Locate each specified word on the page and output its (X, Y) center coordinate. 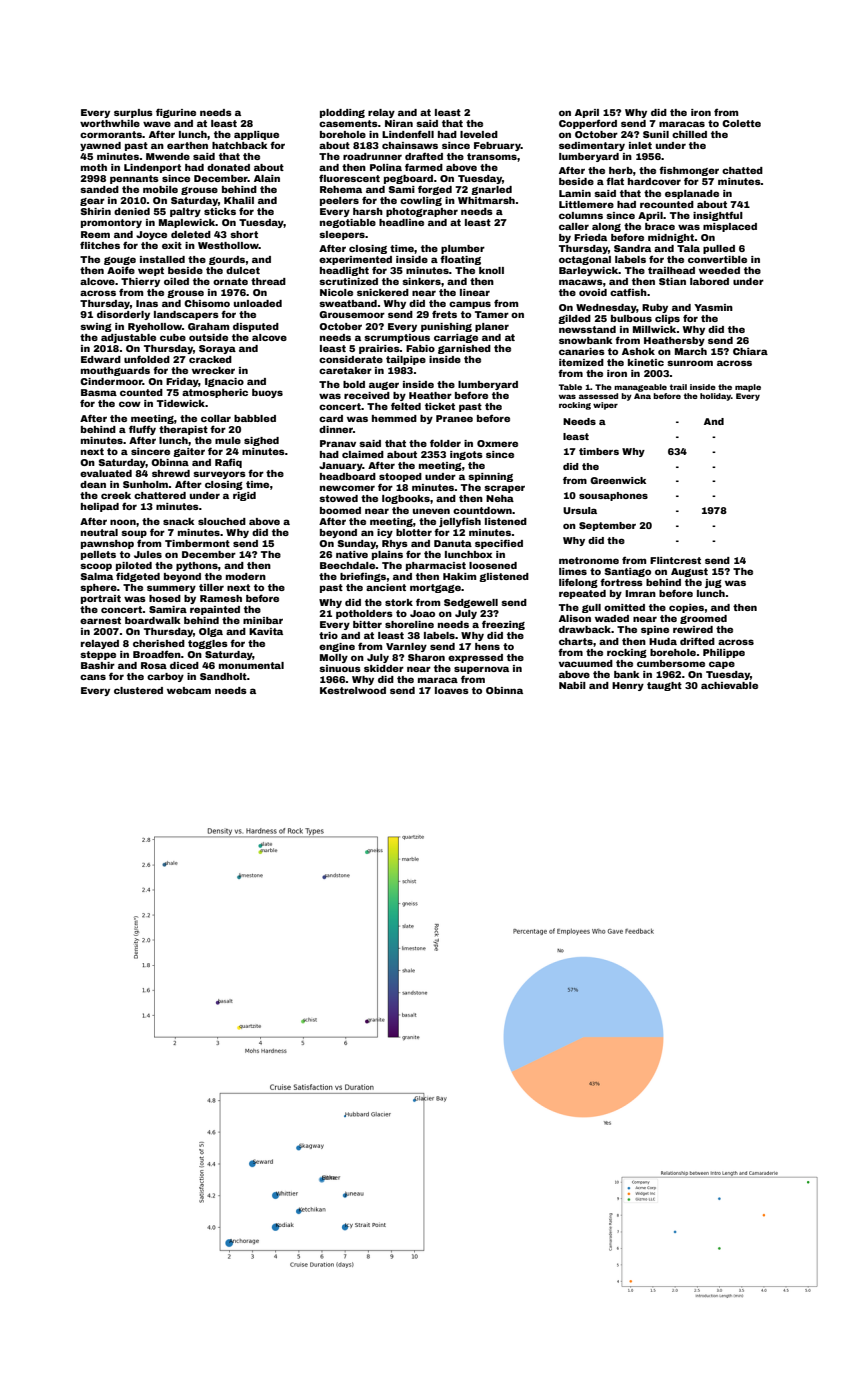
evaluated (106, 473)
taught (664, 686)
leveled (479, 134)
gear (92, 202)
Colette (741, 123)
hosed (165, 598)
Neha (500, 498)
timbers (599, 451)
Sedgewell (471, 603)
